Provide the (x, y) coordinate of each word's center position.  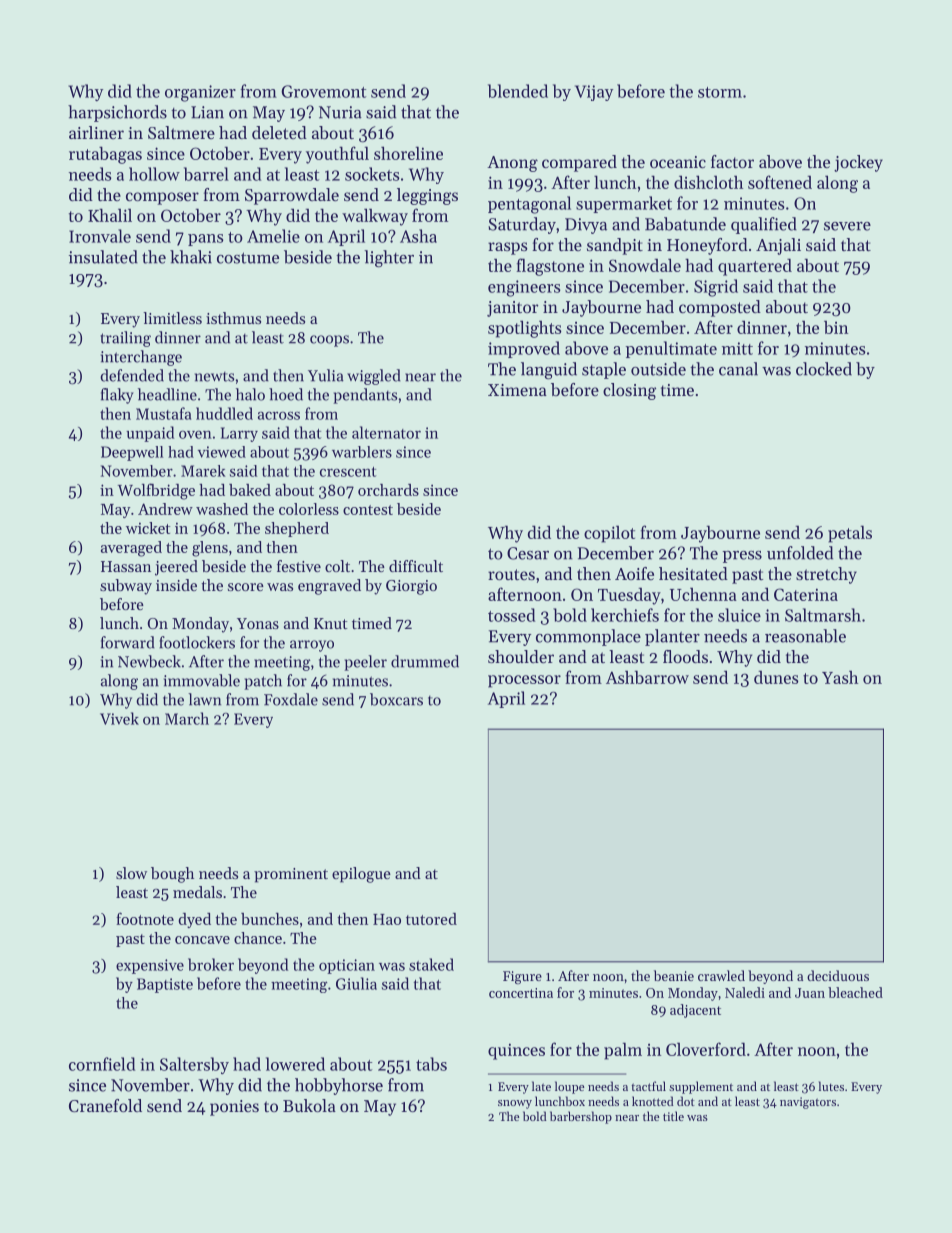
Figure (522, 977)
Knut (331, 623)
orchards (388, 490)
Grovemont (323, 91)
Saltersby (194, 1065)
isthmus (233, 318)
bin (836, 327)
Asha (418, 236)
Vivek (119, 718)
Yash (840, 677)
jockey (858, 163)
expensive (150, 966)
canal (738, 369)
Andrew (165, 509)
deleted (279, 132)
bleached (855, 992)
